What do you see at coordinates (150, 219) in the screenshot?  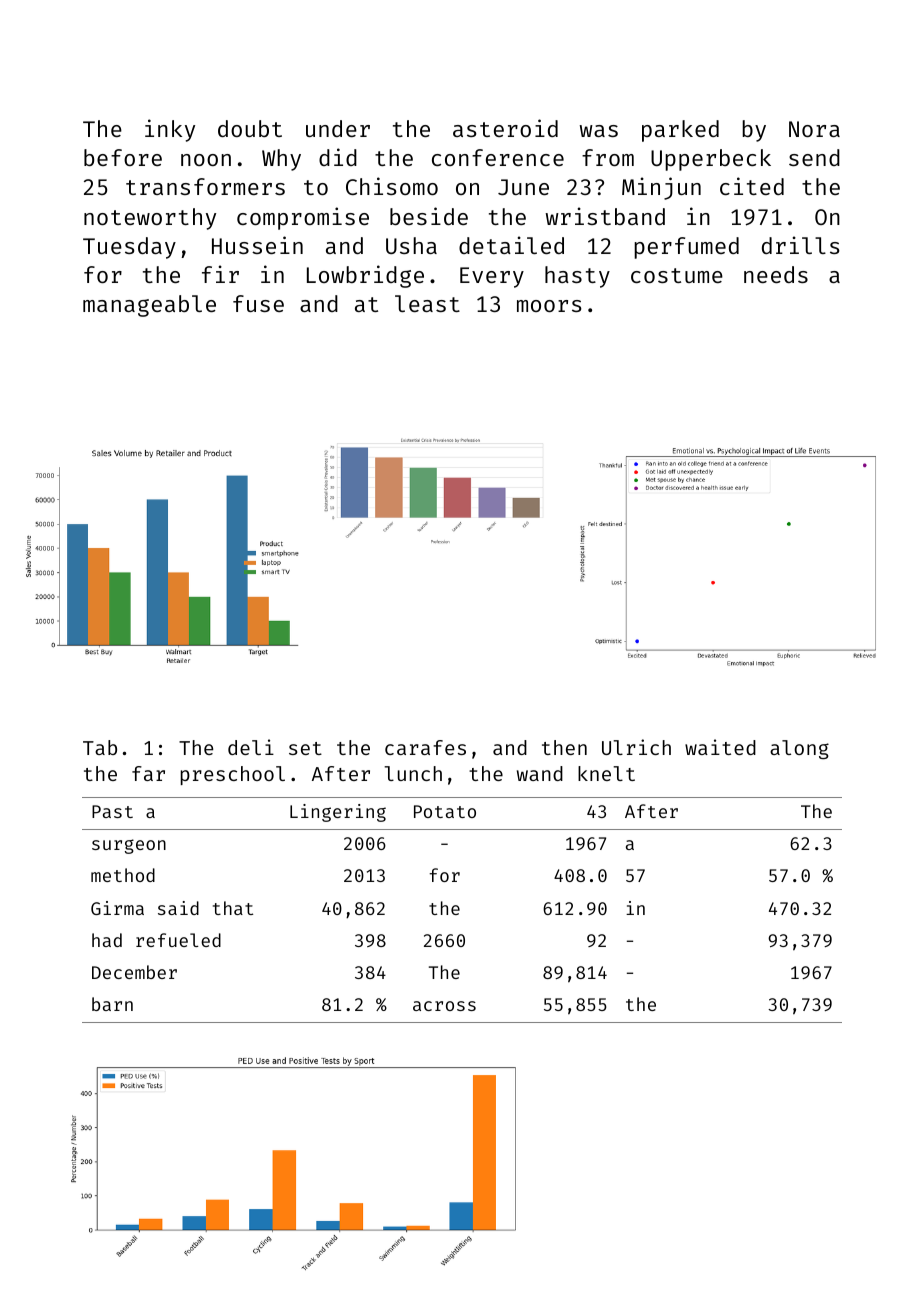 I see `noteworthy` at bounding box center [150, 219].
